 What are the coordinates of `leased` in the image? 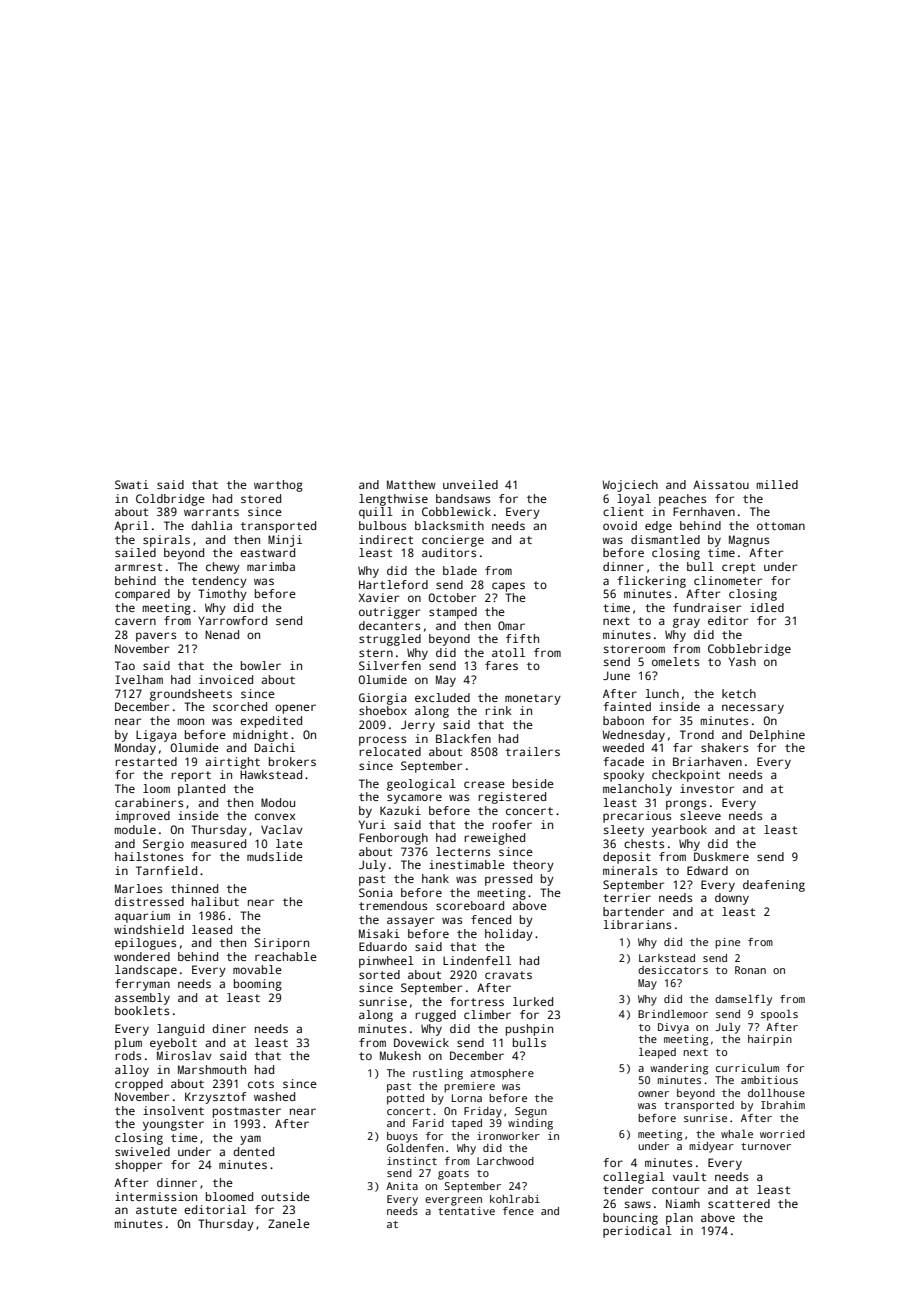 It's located at (212, 929).
